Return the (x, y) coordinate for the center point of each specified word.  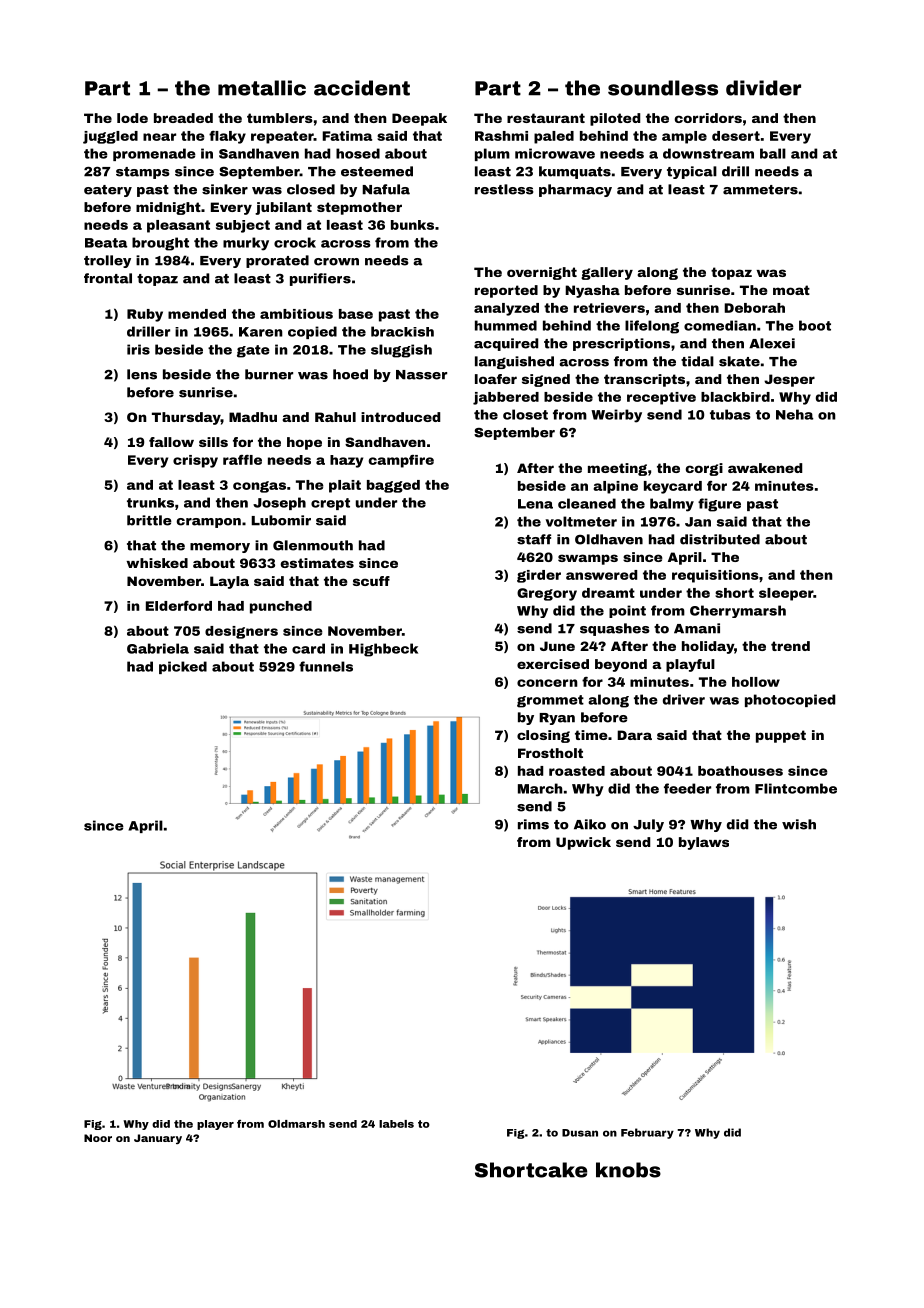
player (215, 1125)
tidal (697, 361)
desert (736, 136)
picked (183, 667)
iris (138, 349)
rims (533, 824)
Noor (98, 1138)
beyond (621, 665)
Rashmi (501, 136)
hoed (350, 374)
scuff (371, 581)
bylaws (704, 843)
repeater (282, 137)
